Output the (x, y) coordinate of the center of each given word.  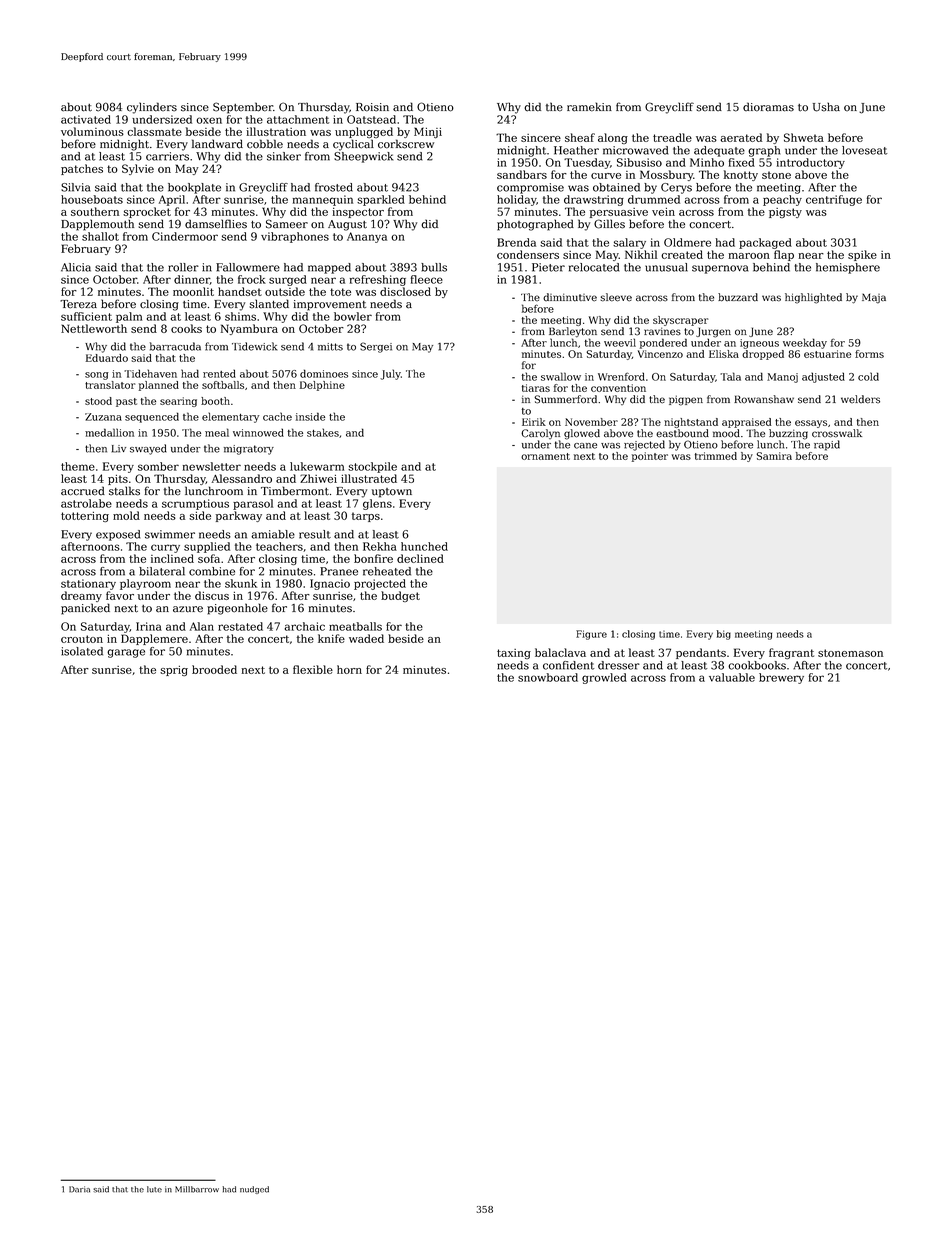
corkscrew (406, 144)
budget (400, 596)
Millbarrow (197, 1189)
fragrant (791, 653)
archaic (305, 626)
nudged (254, 1190)
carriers (167, 156)
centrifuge (834, 200)
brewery (781, 678)
